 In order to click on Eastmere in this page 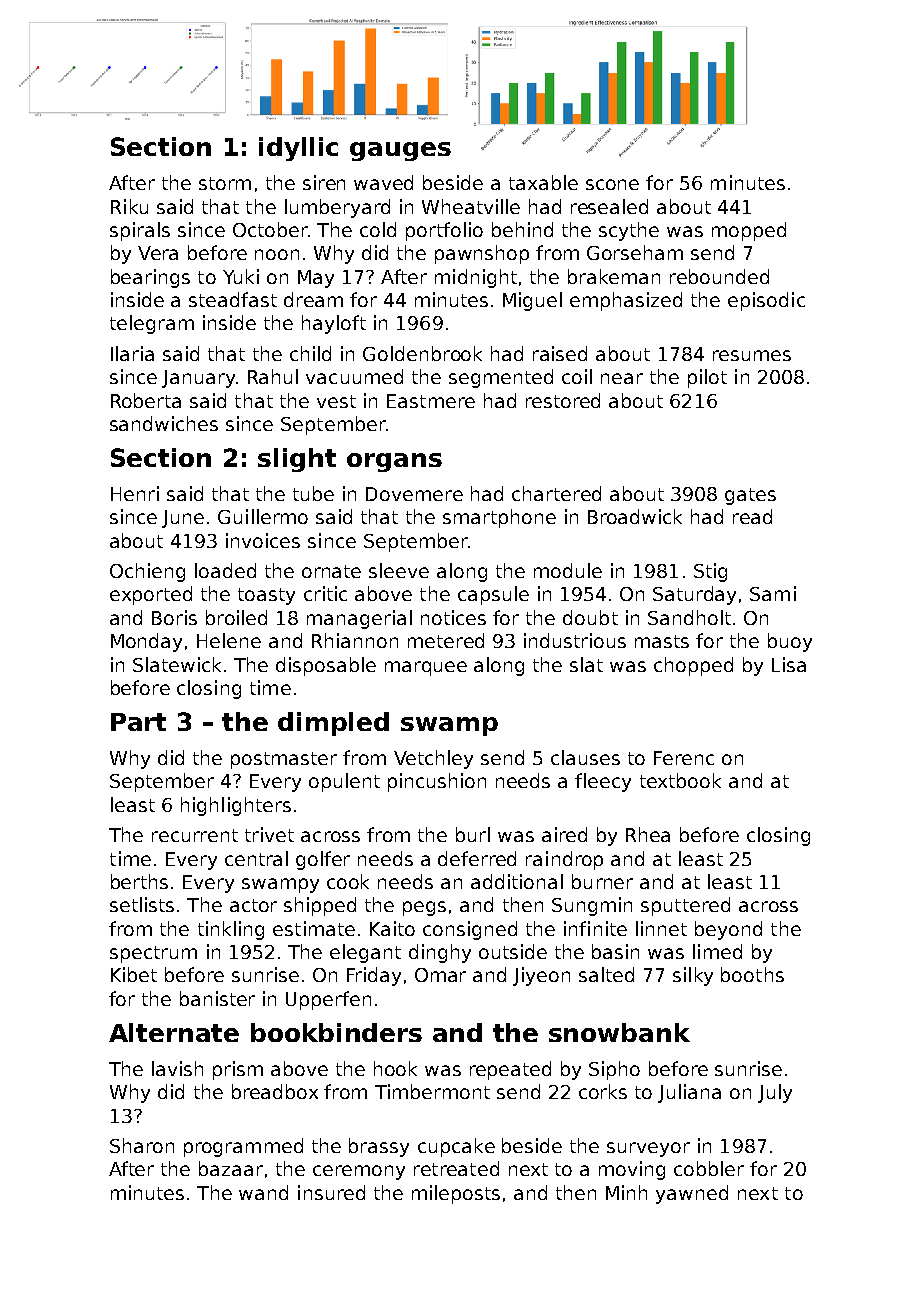, I will do `click(431, 401)`.
